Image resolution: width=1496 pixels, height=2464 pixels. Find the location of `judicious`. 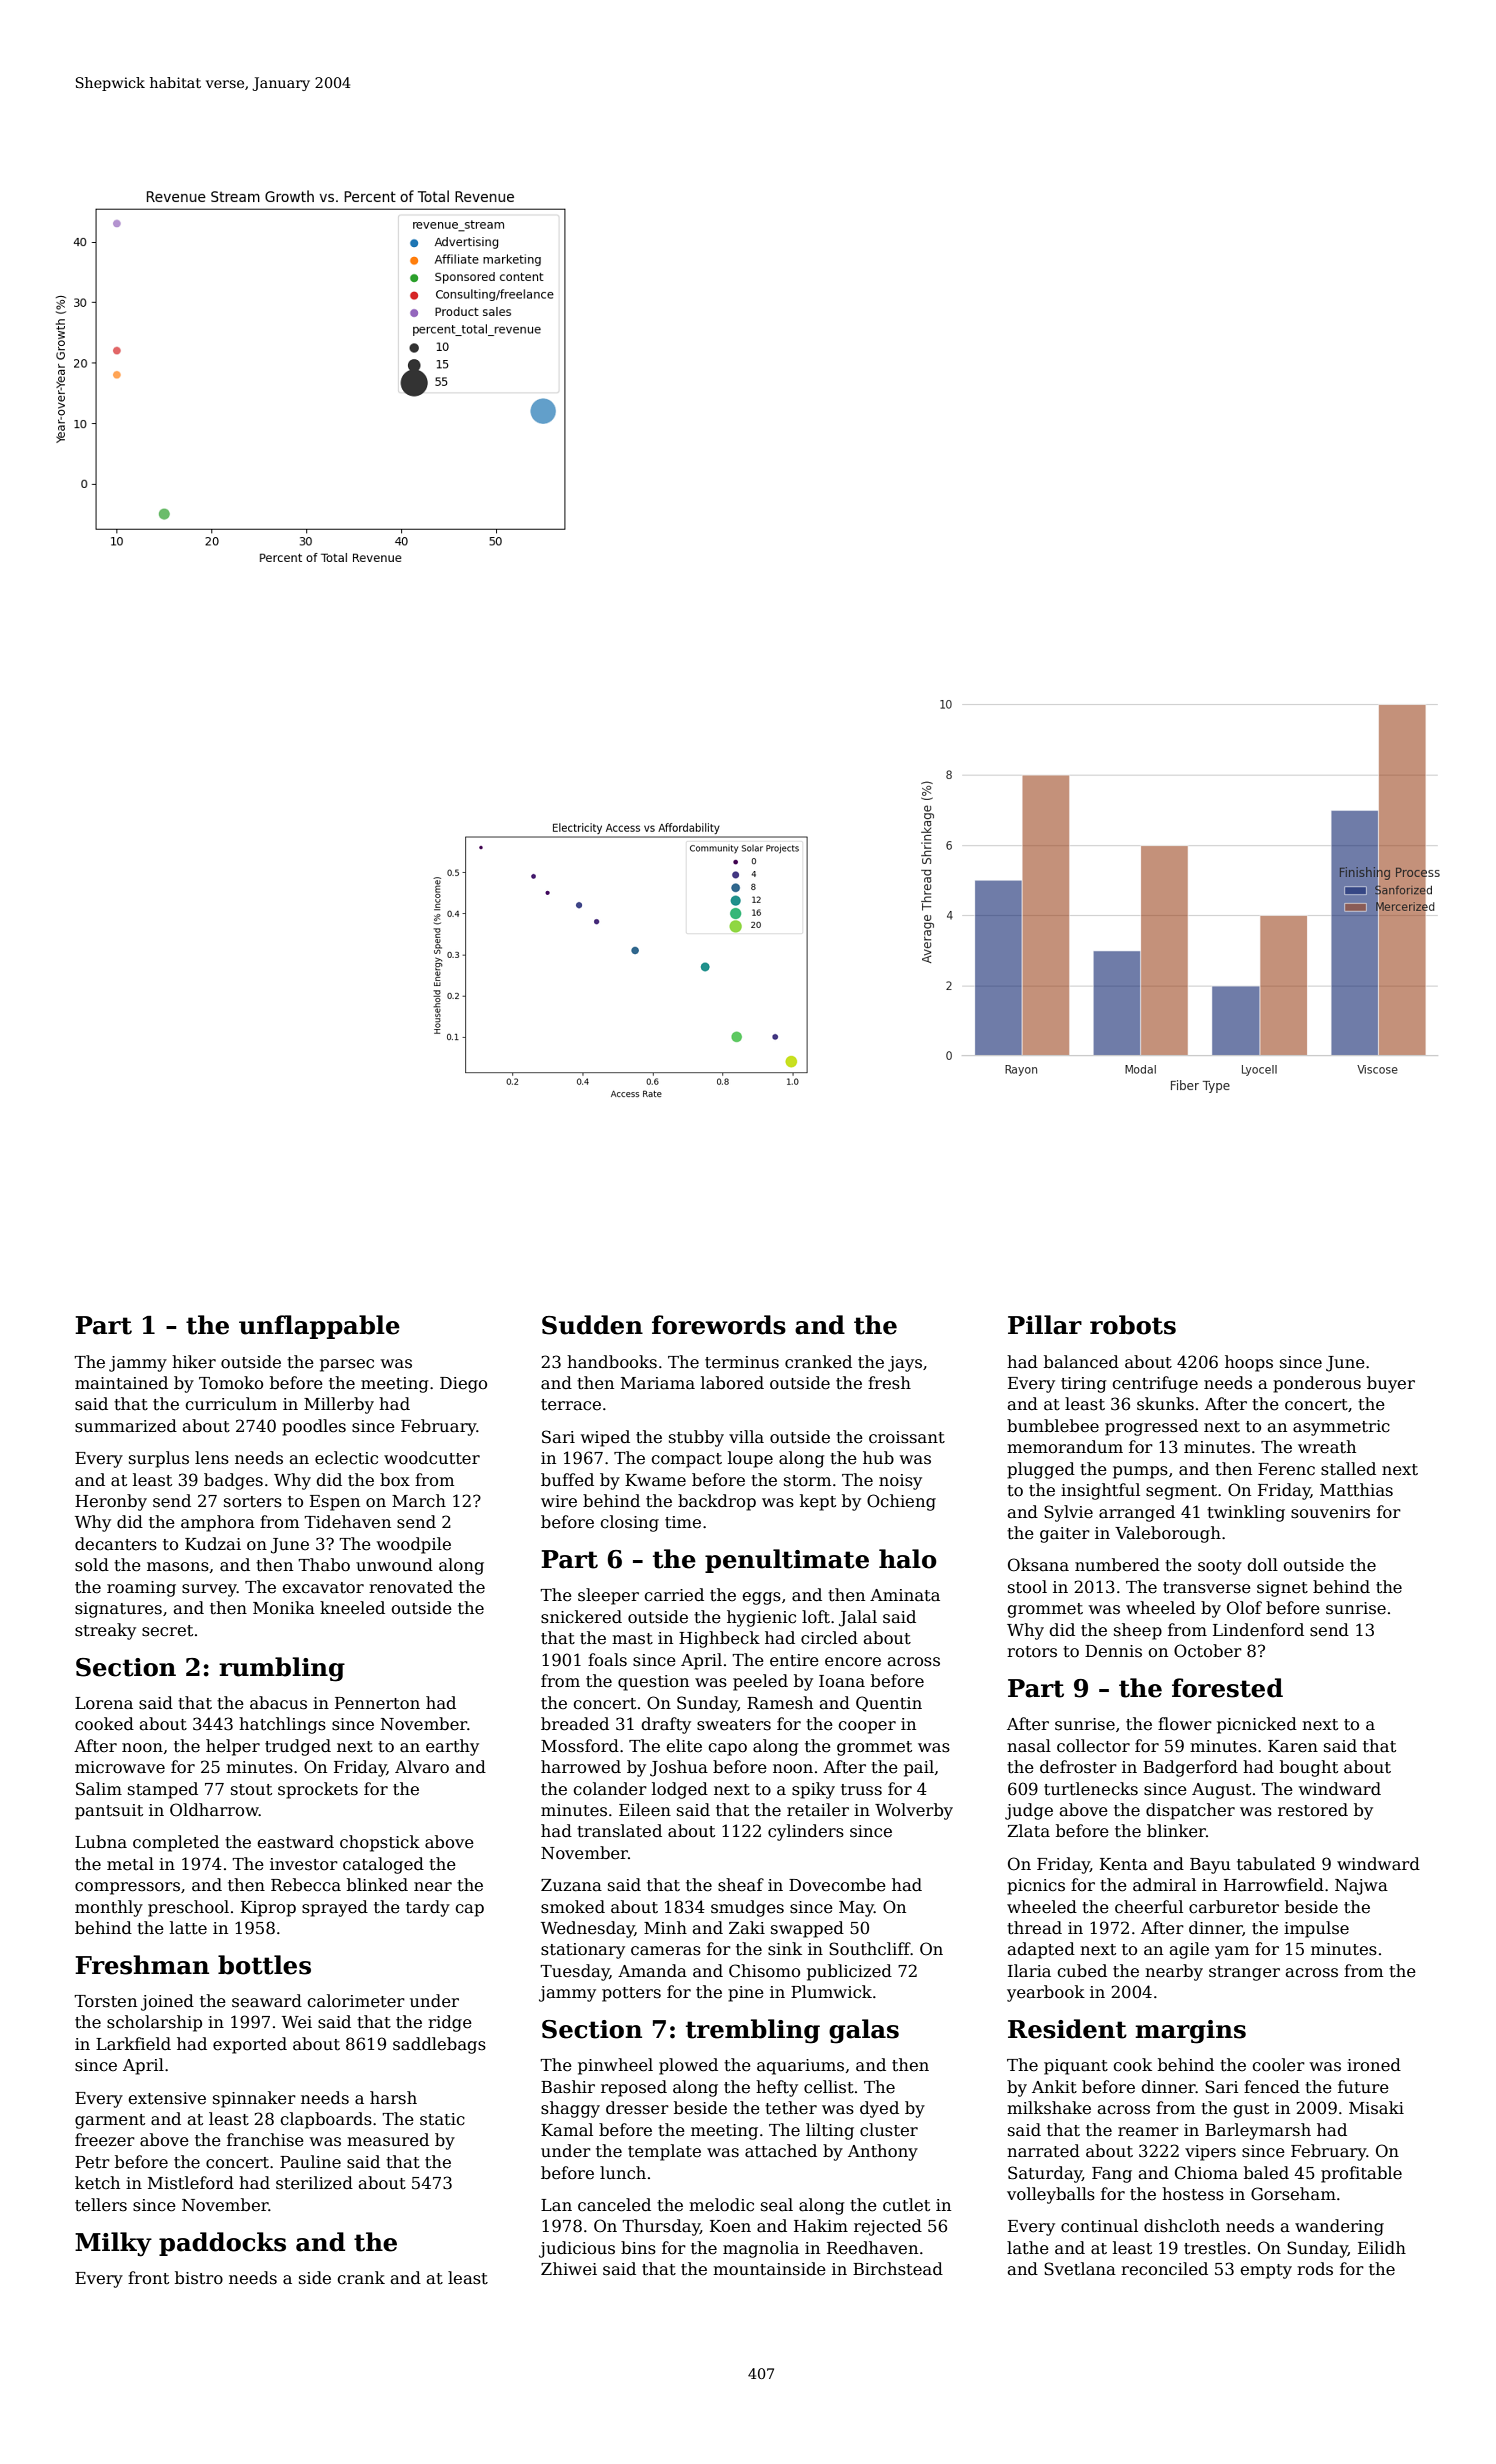

judicious is located at coordinates (577, 2249).
